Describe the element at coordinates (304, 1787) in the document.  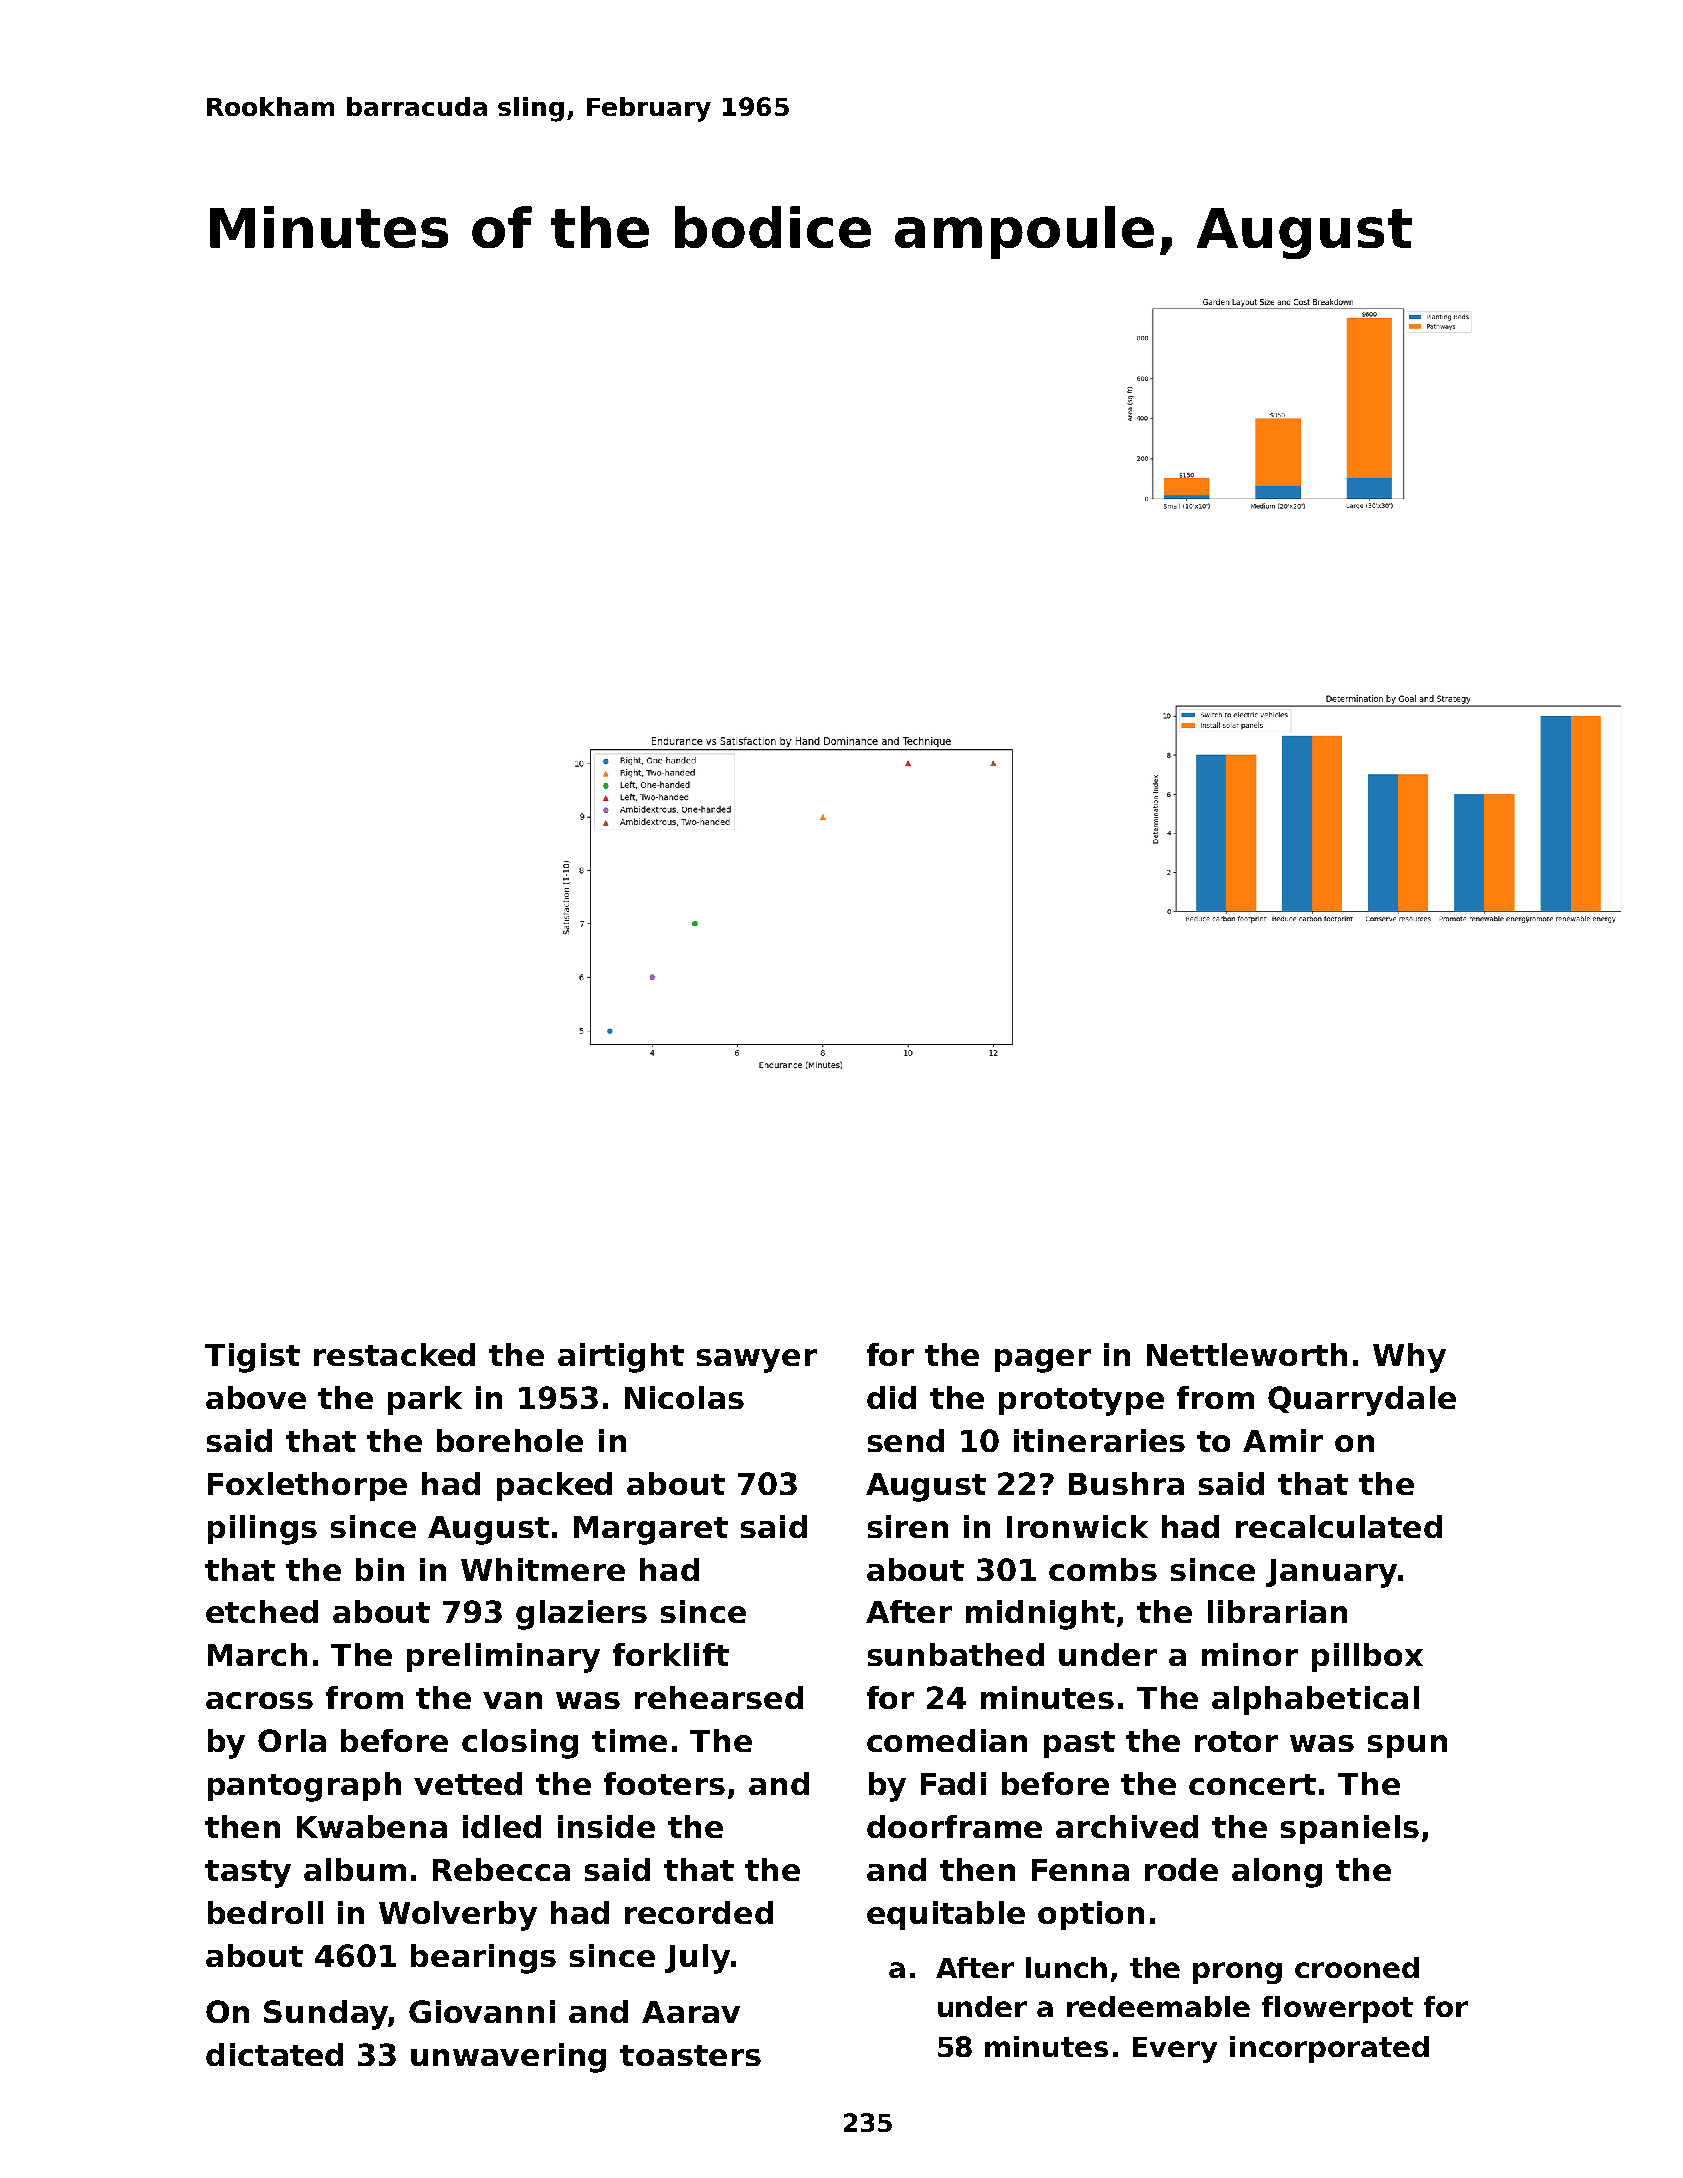
I see `pantograph` at that location.
